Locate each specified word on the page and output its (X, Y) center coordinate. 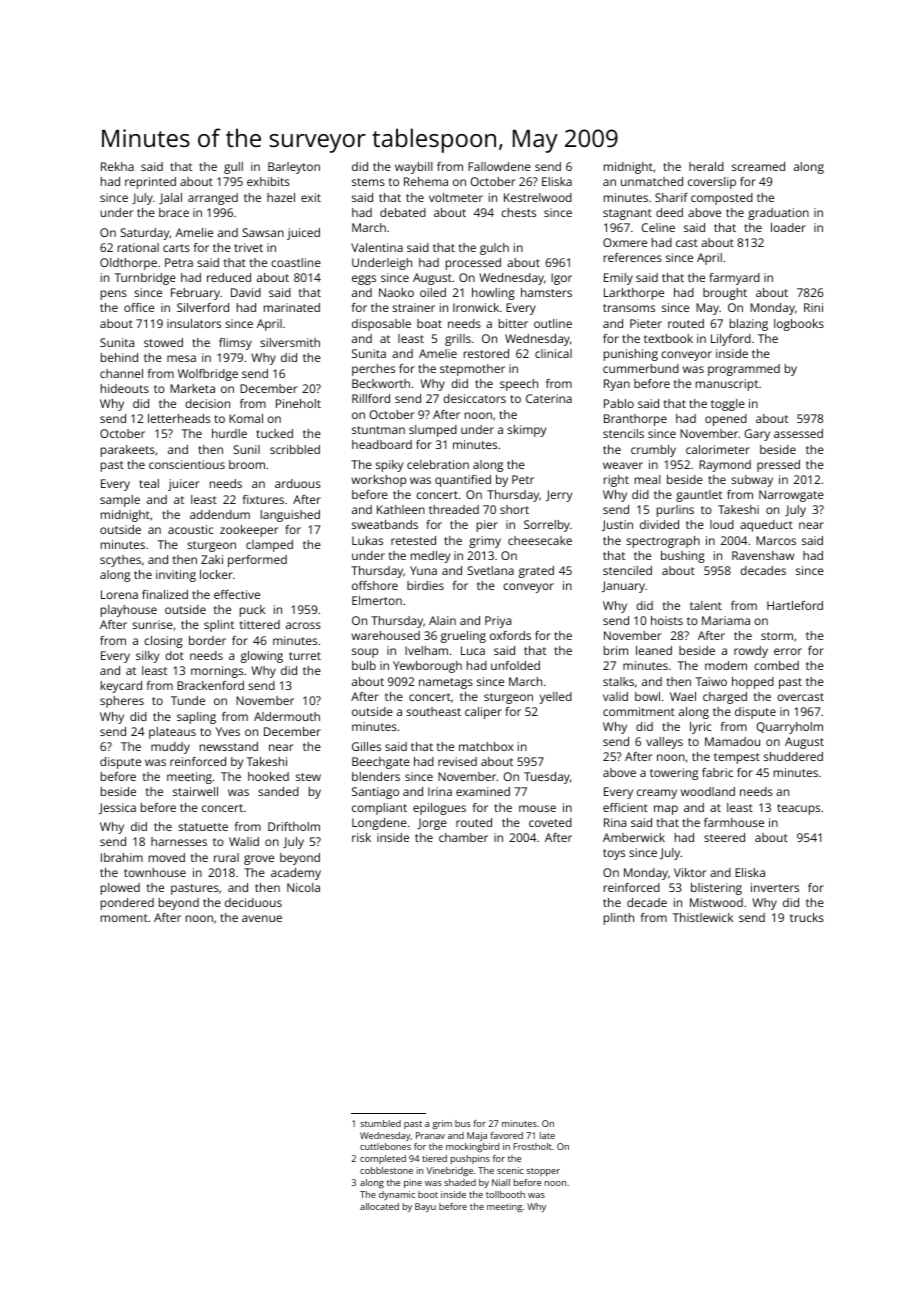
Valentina (377, 247)
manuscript (727, 385)
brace (174, 212)
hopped (753, 683)
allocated (379, 1206)
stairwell (195, 791)
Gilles (366, 746)
